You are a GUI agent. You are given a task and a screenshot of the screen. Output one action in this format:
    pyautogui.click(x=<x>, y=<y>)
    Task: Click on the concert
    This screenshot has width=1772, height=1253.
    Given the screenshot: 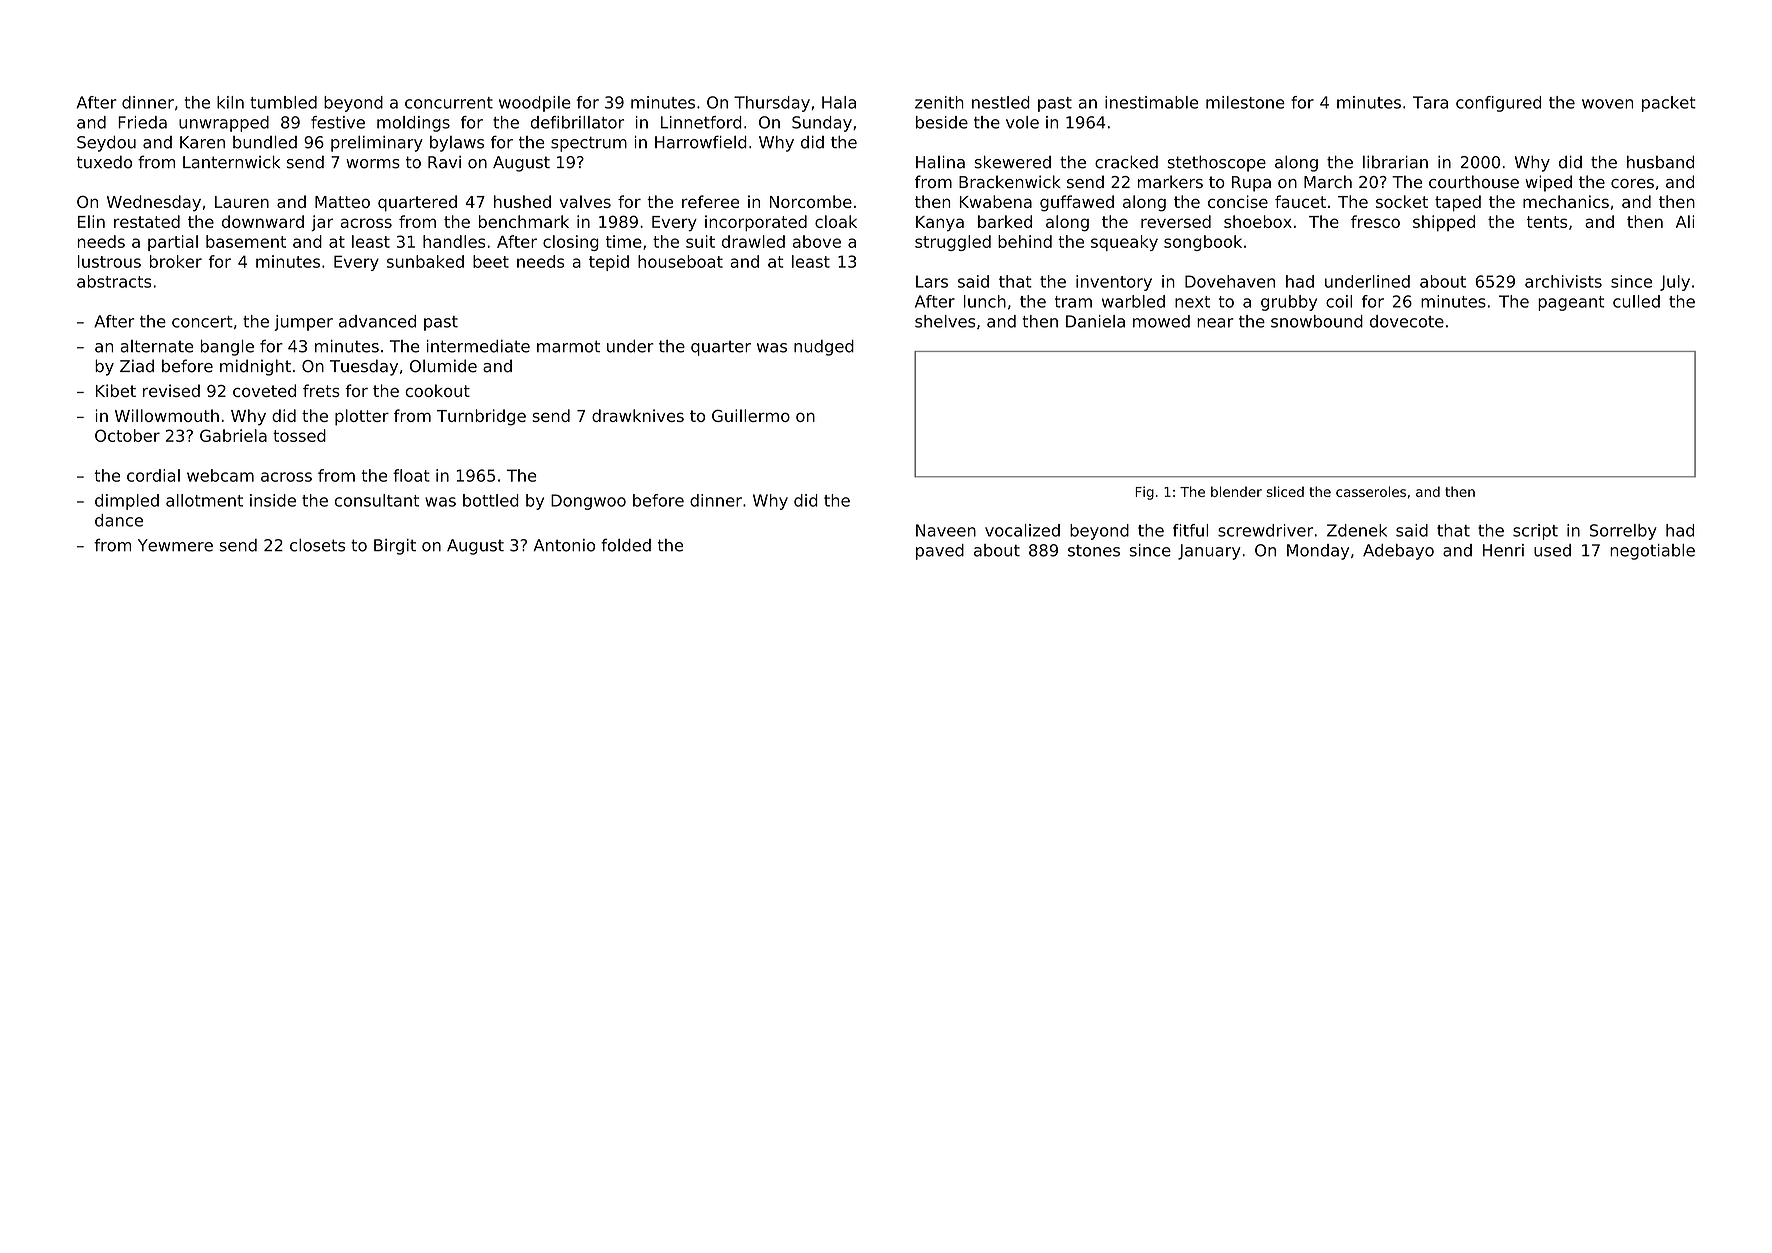 What is the action you would take?
    pyautogui.click(x=202, y=322)
